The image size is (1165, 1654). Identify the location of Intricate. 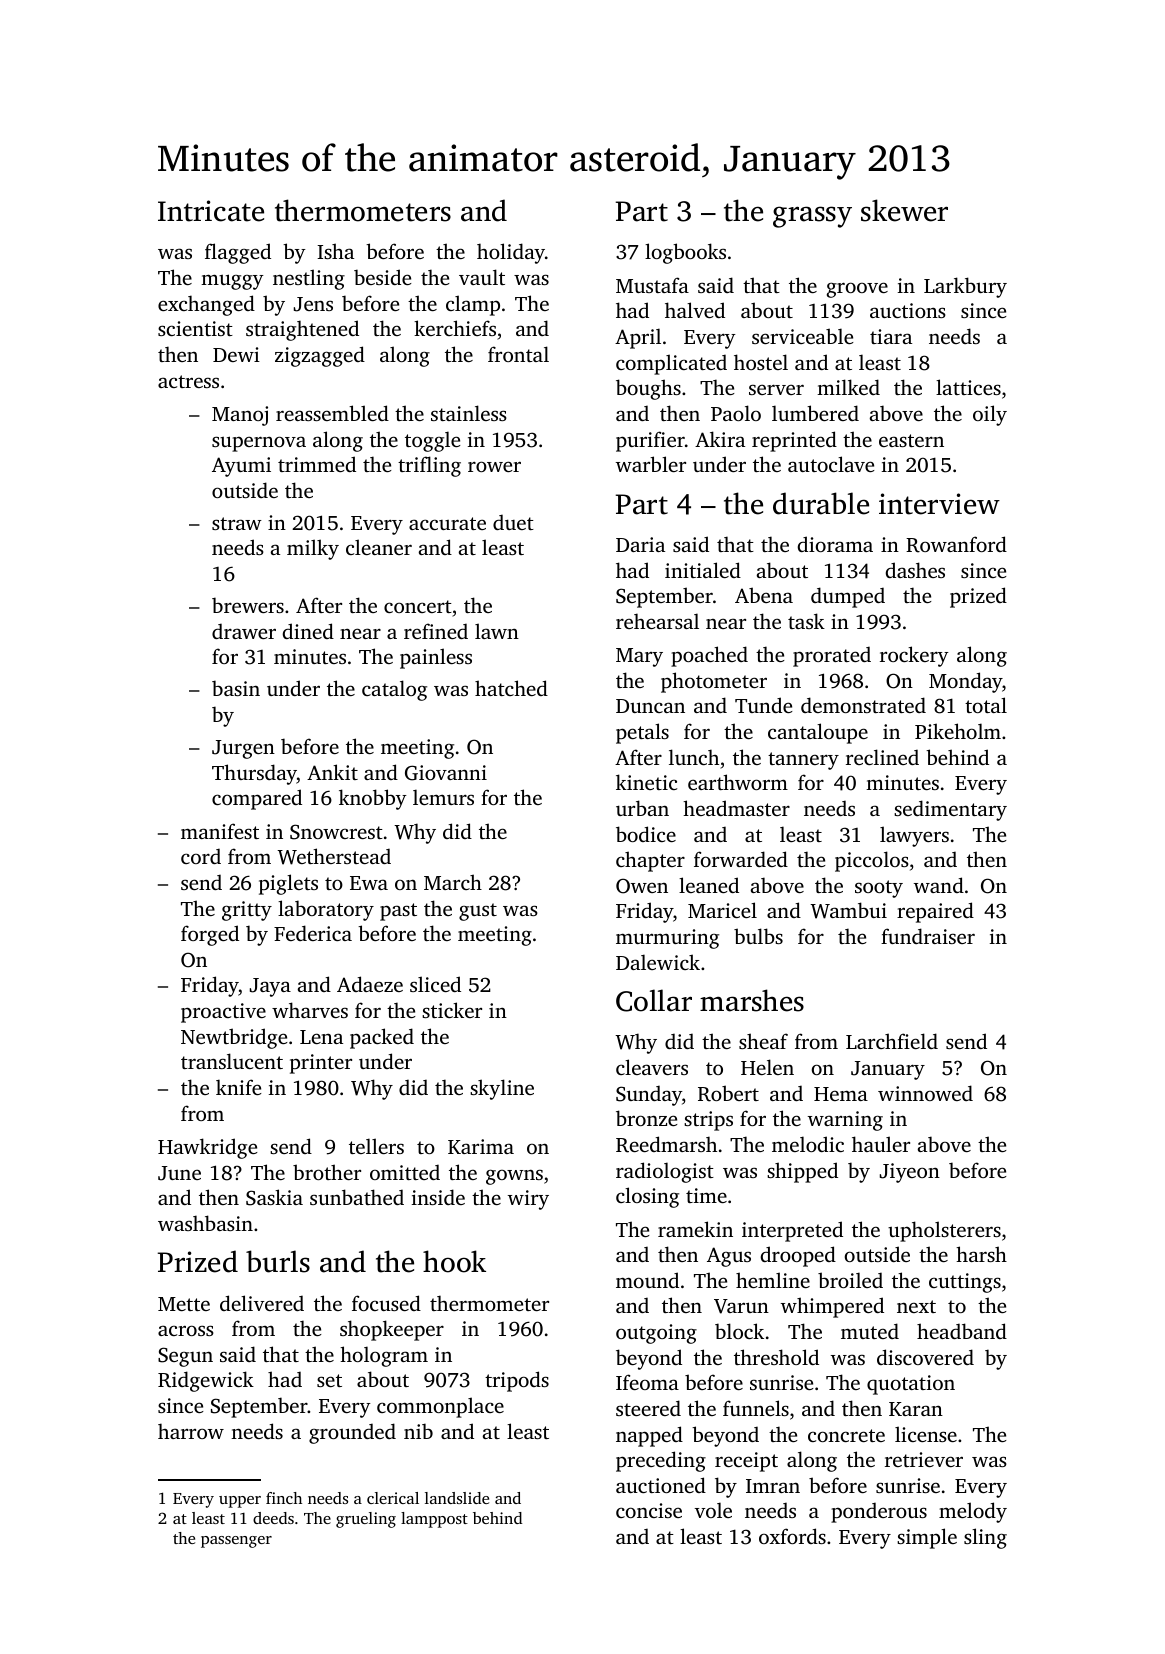
(211, 211).
